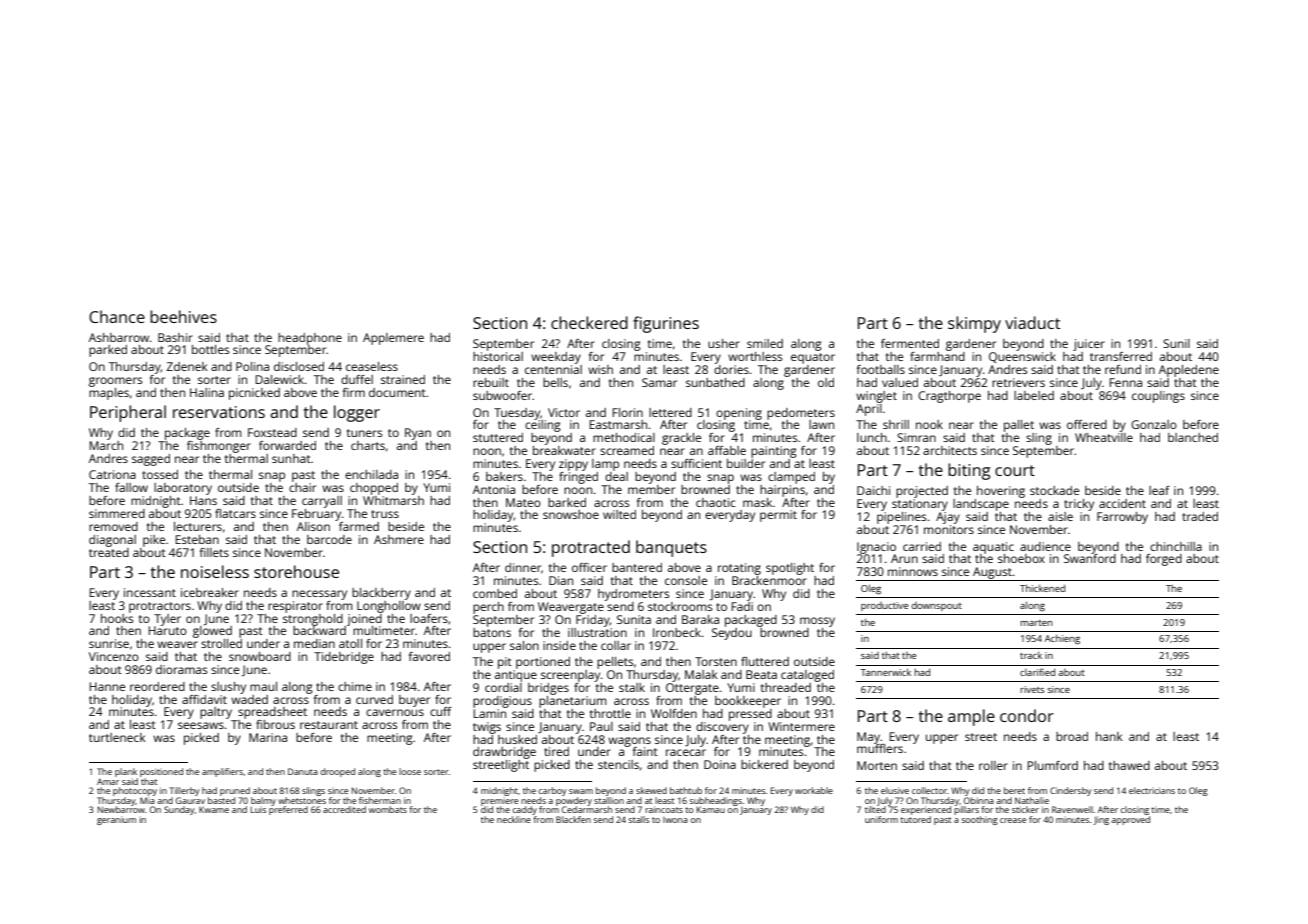 This screenshot has width=1308, height=924. What do you see at coordinates (198, 526) in the screenshot?
I see `lecturers` at bounding box center [198, 526].
